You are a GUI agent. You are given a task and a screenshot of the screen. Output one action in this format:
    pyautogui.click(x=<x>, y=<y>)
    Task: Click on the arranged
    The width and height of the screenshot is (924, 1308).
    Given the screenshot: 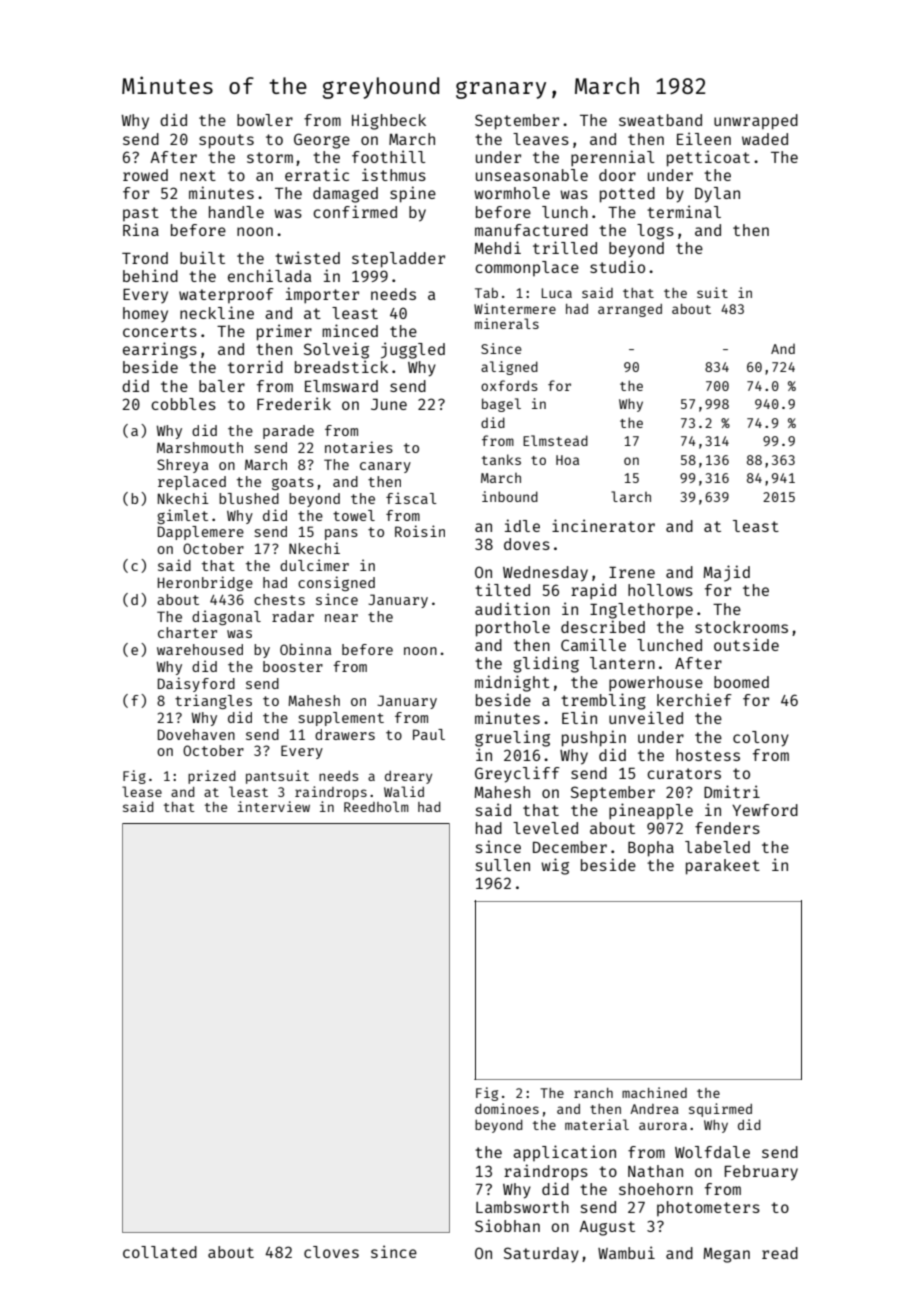 What is the action you would take?
    pyautogui.click(x=630, y=310)
